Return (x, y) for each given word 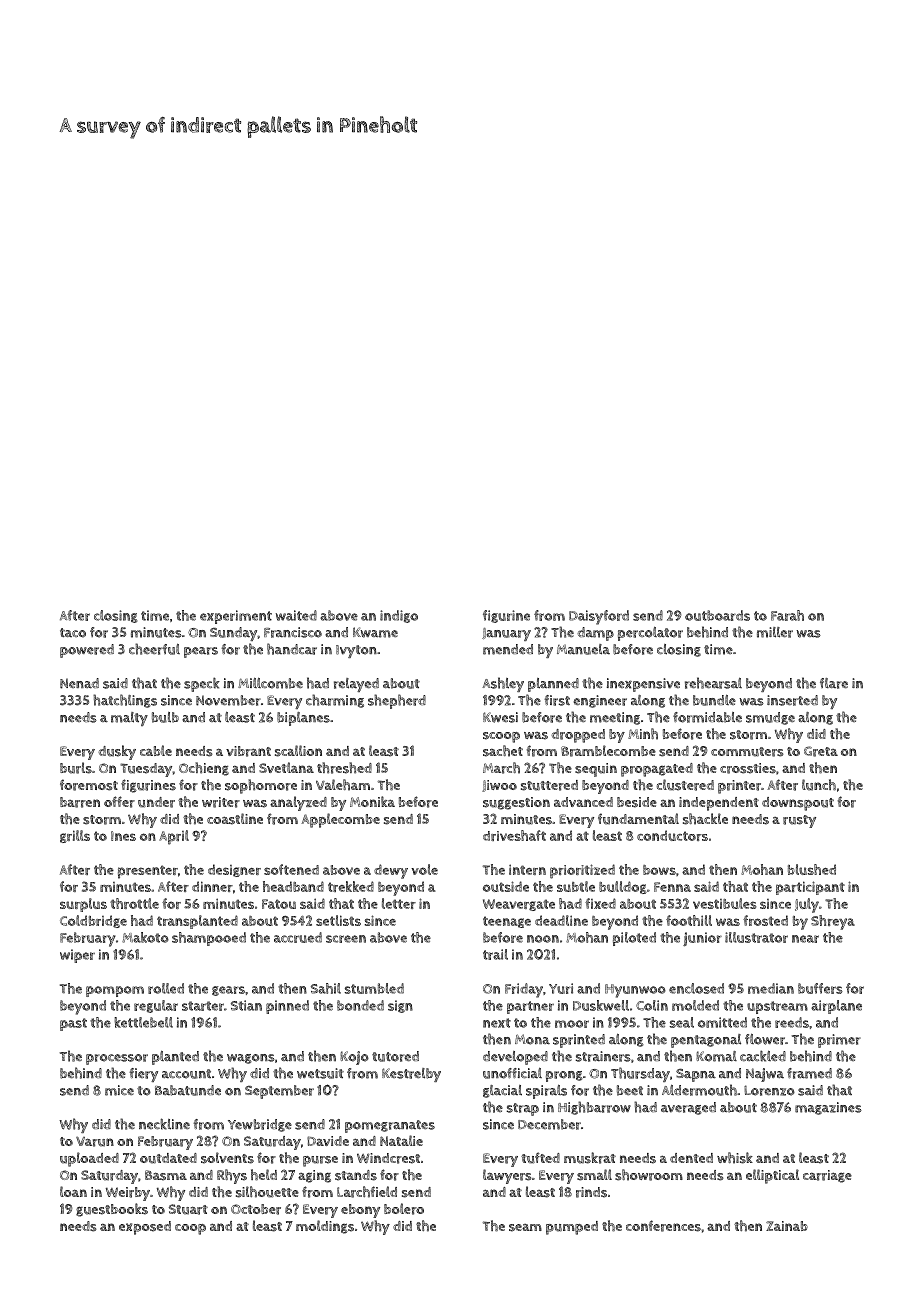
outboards (717, 615)
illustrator (756, 937)
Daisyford (599, 617)
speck (202, 684)
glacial (502, 1091)
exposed (145, 1228)
